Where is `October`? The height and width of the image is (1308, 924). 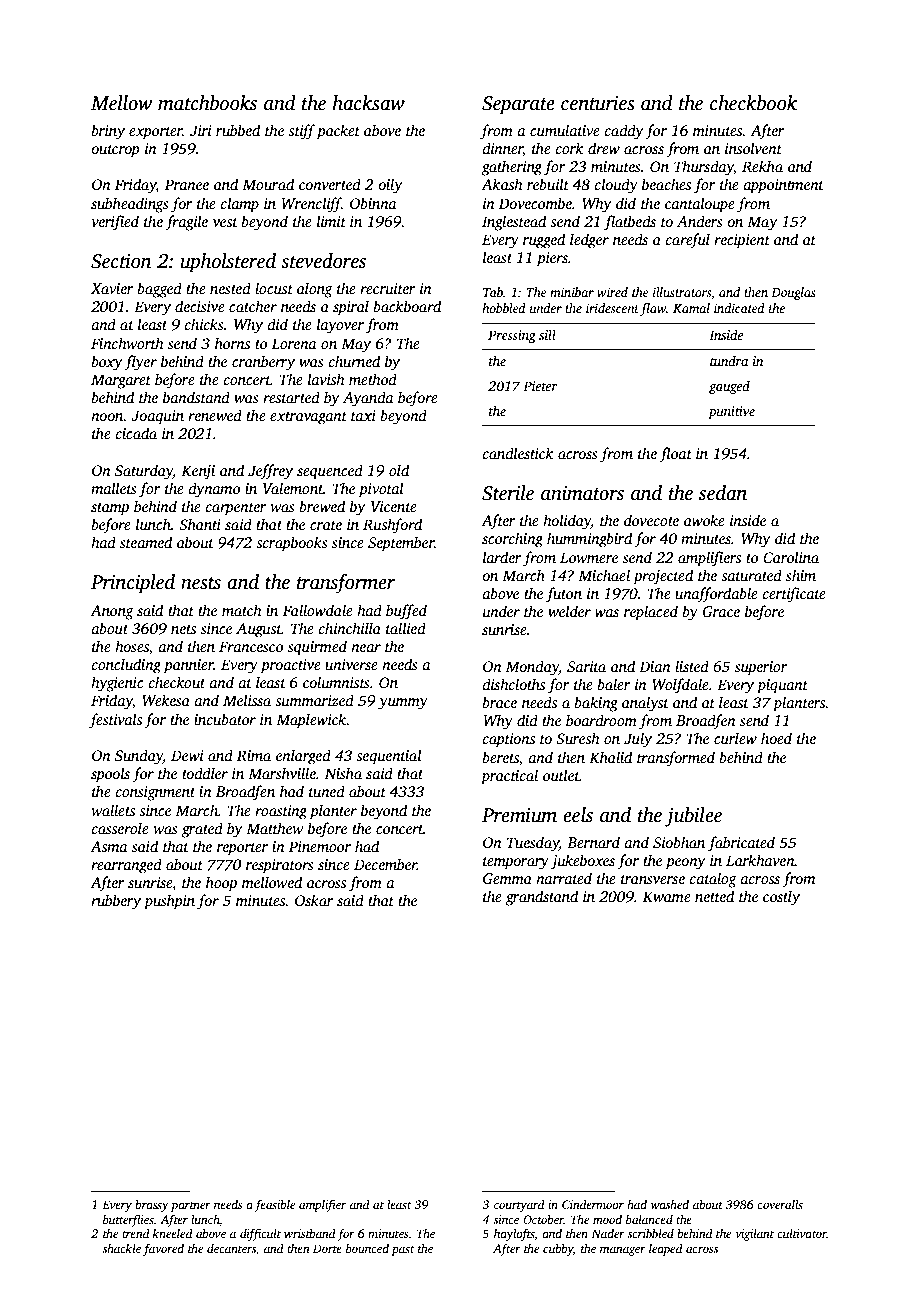 October is located at coordinates (543, 1219).
